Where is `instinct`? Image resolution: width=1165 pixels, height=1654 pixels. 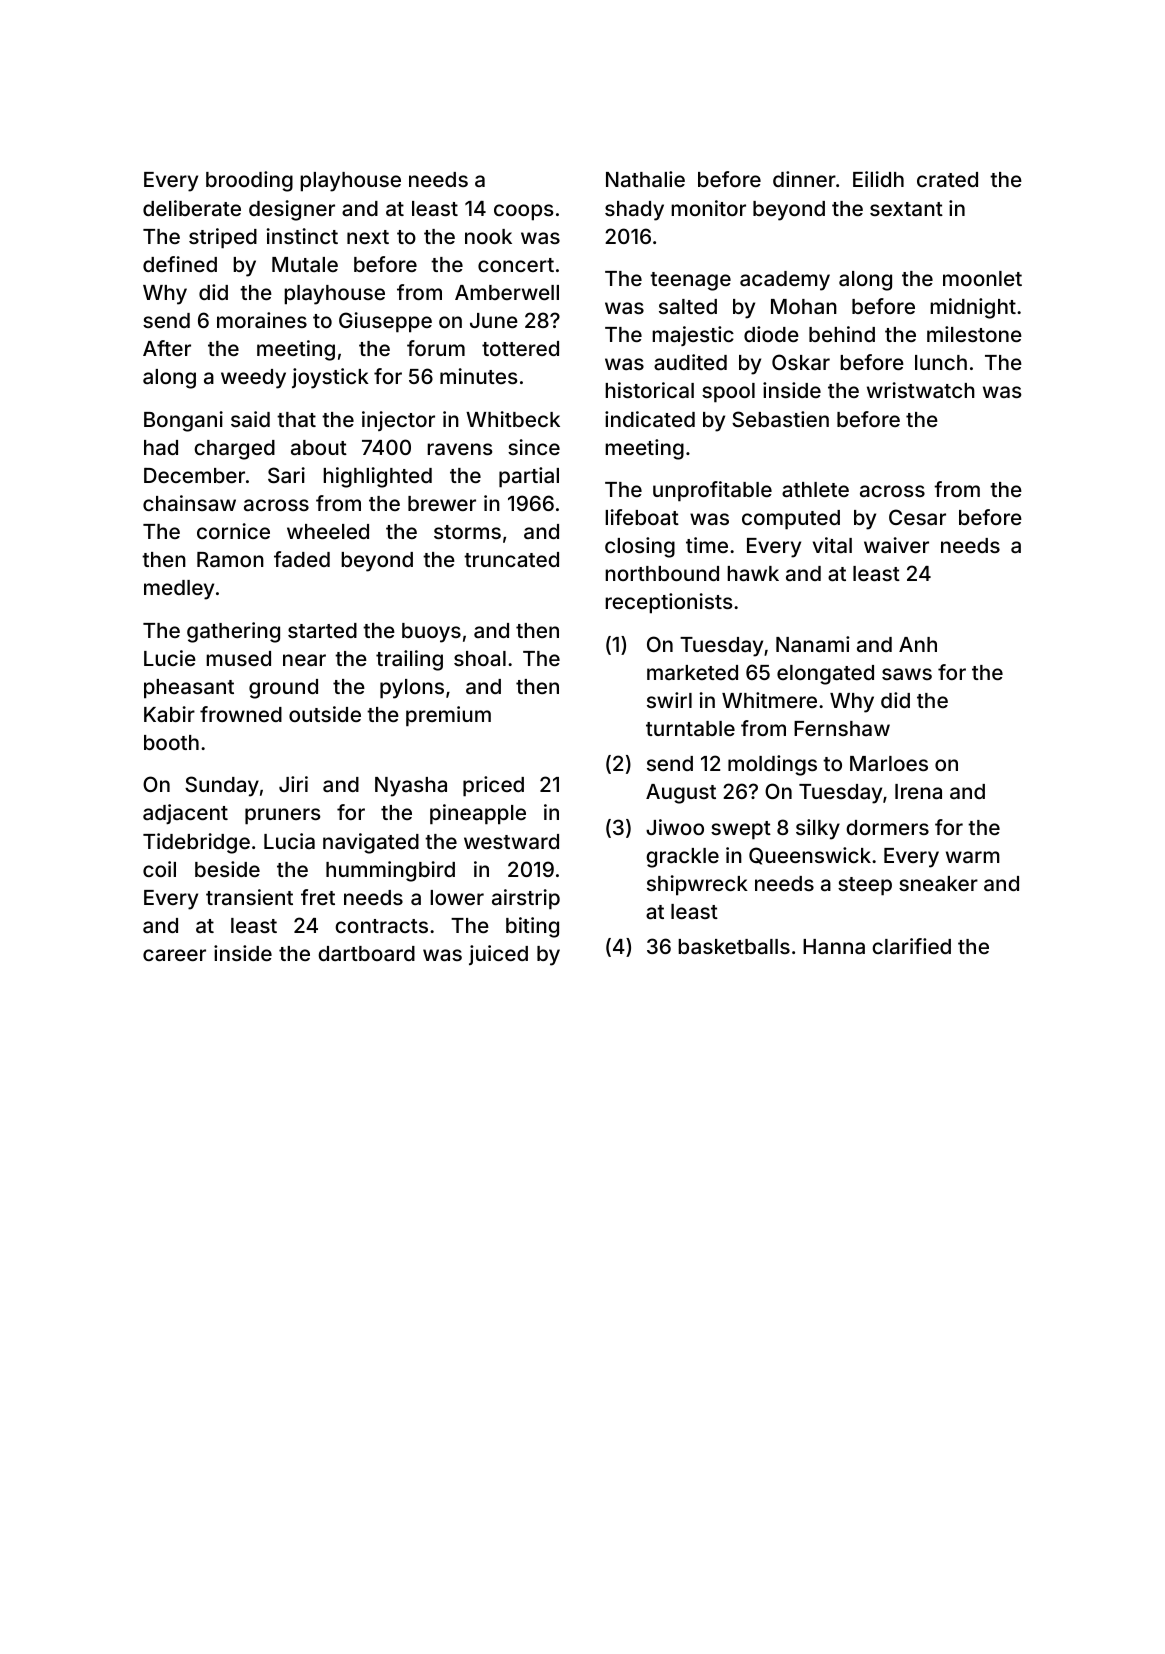 instinct is located at coordinates (302, 236).
